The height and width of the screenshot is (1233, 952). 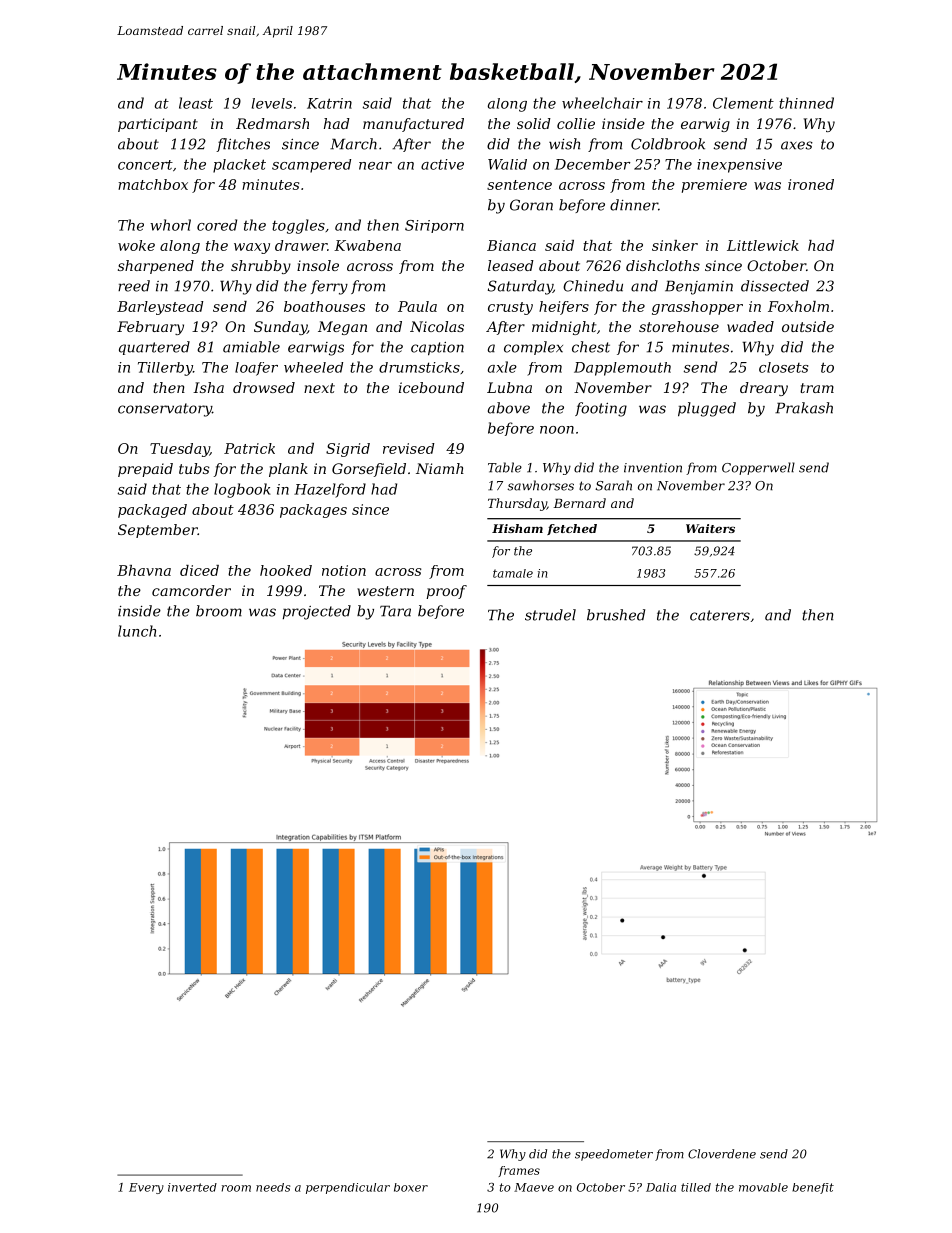 What do you see at coordinates (811, 184) in the screenshot?
I see `ironed` at bounding box center [811, 184].
